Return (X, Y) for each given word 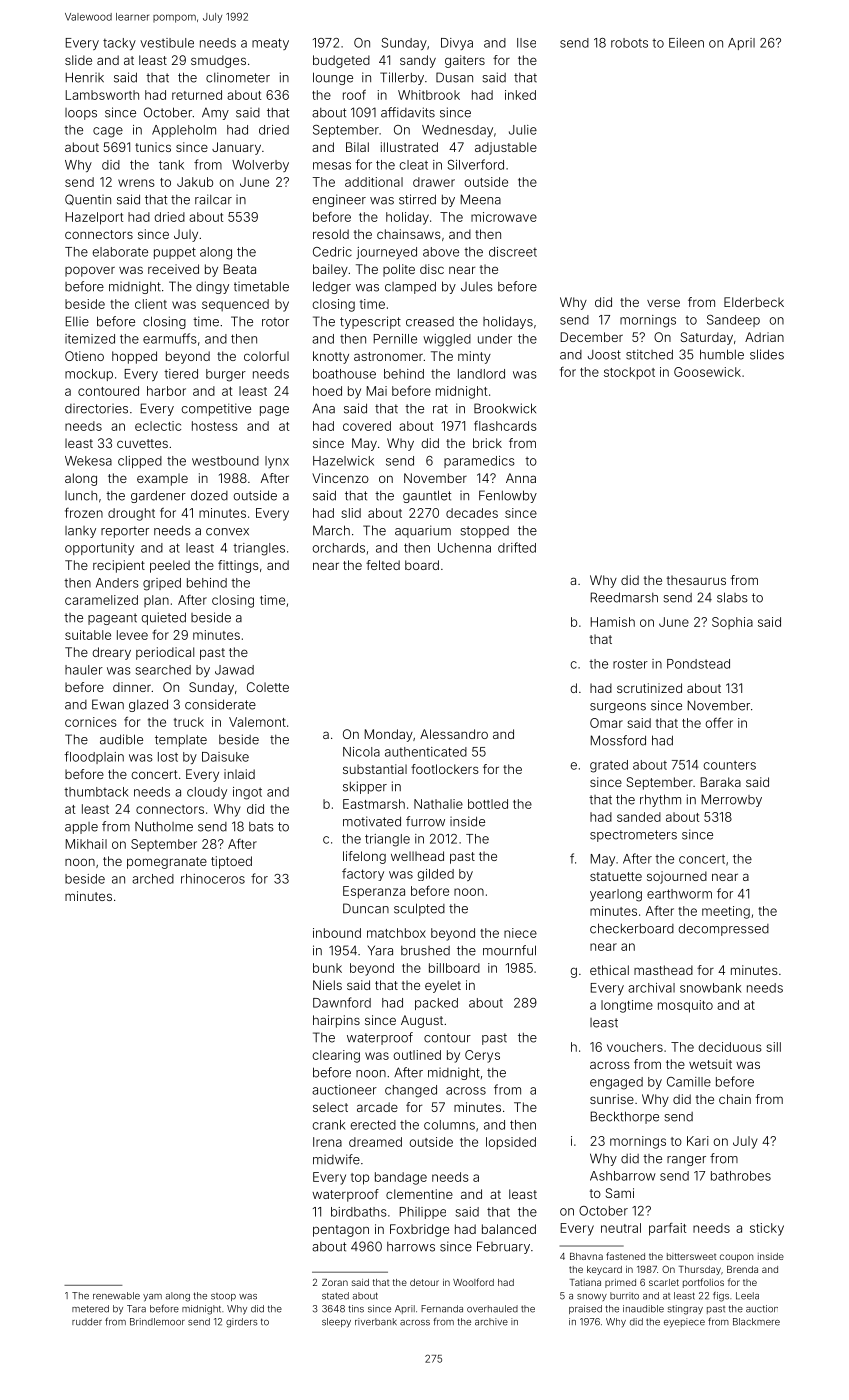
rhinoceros (213, 879)
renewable (116, 1296)
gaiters (465, 61)
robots (629, 43)
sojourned (677, 877)
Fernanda (442, 1309)
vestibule (167, 43)
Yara (380, 950)
